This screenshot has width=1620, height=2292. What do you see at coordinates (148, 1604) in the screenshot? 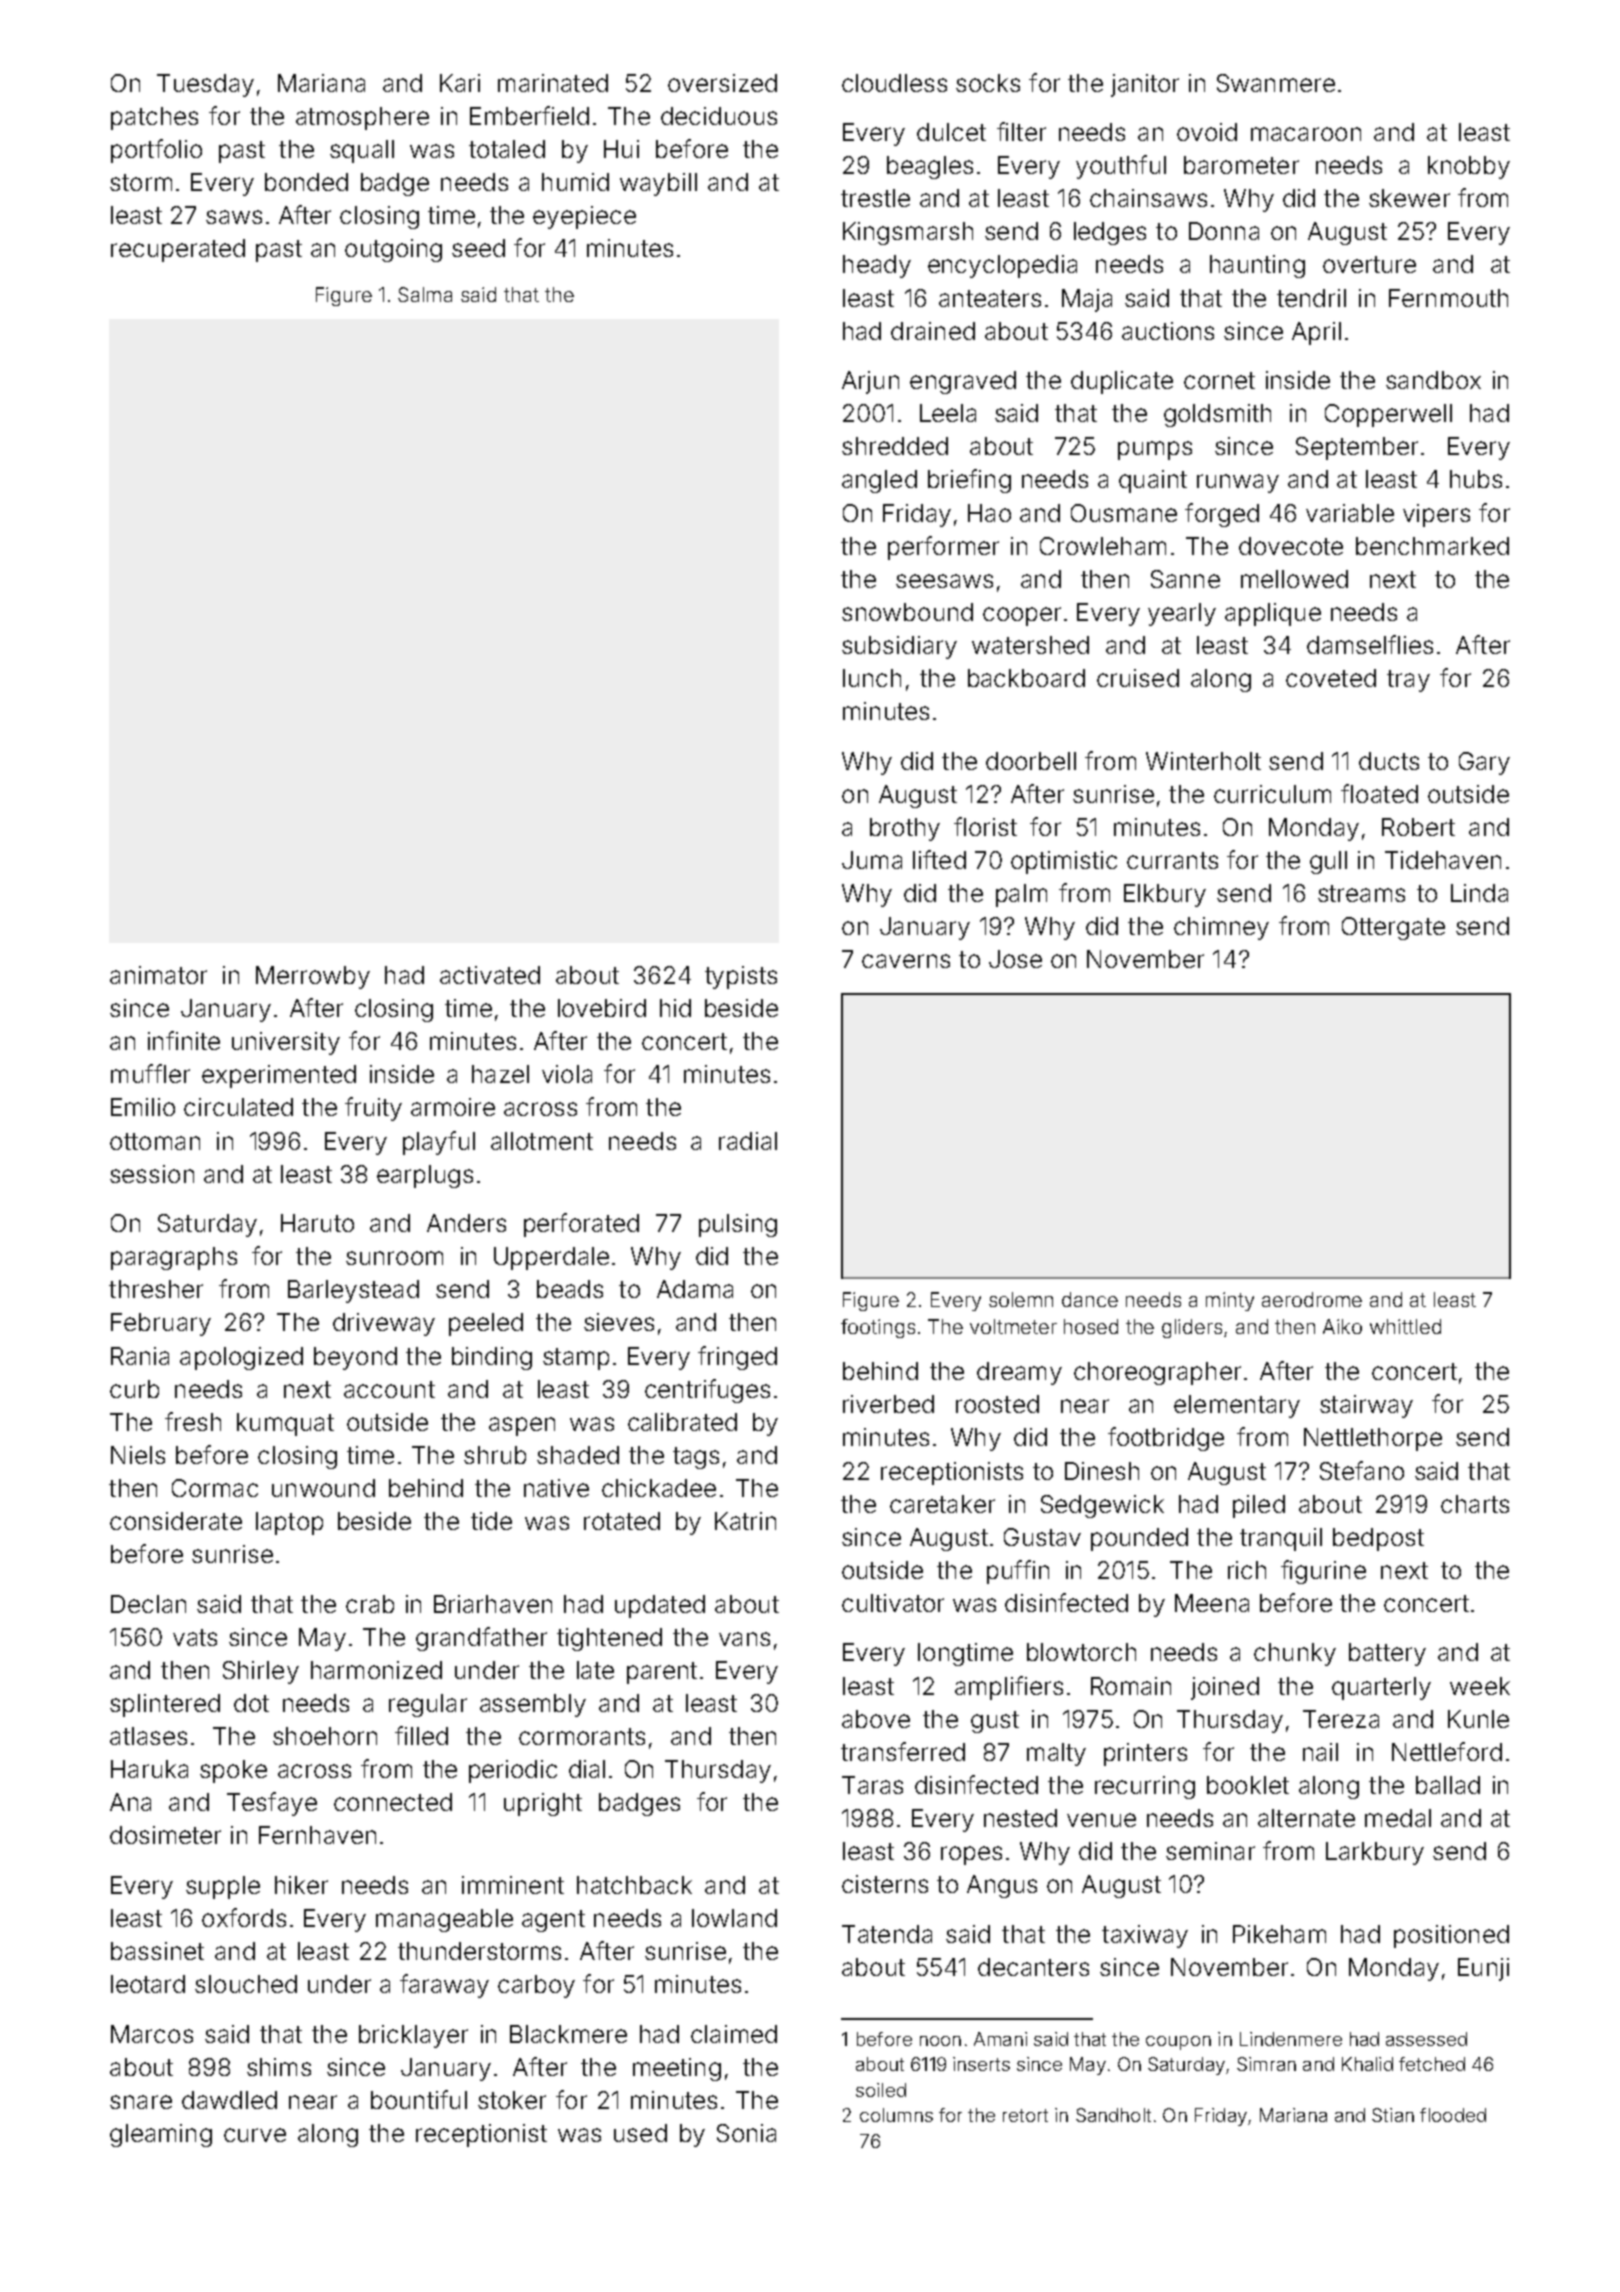
I see `Declan` at bounding box center [148, 1604].
